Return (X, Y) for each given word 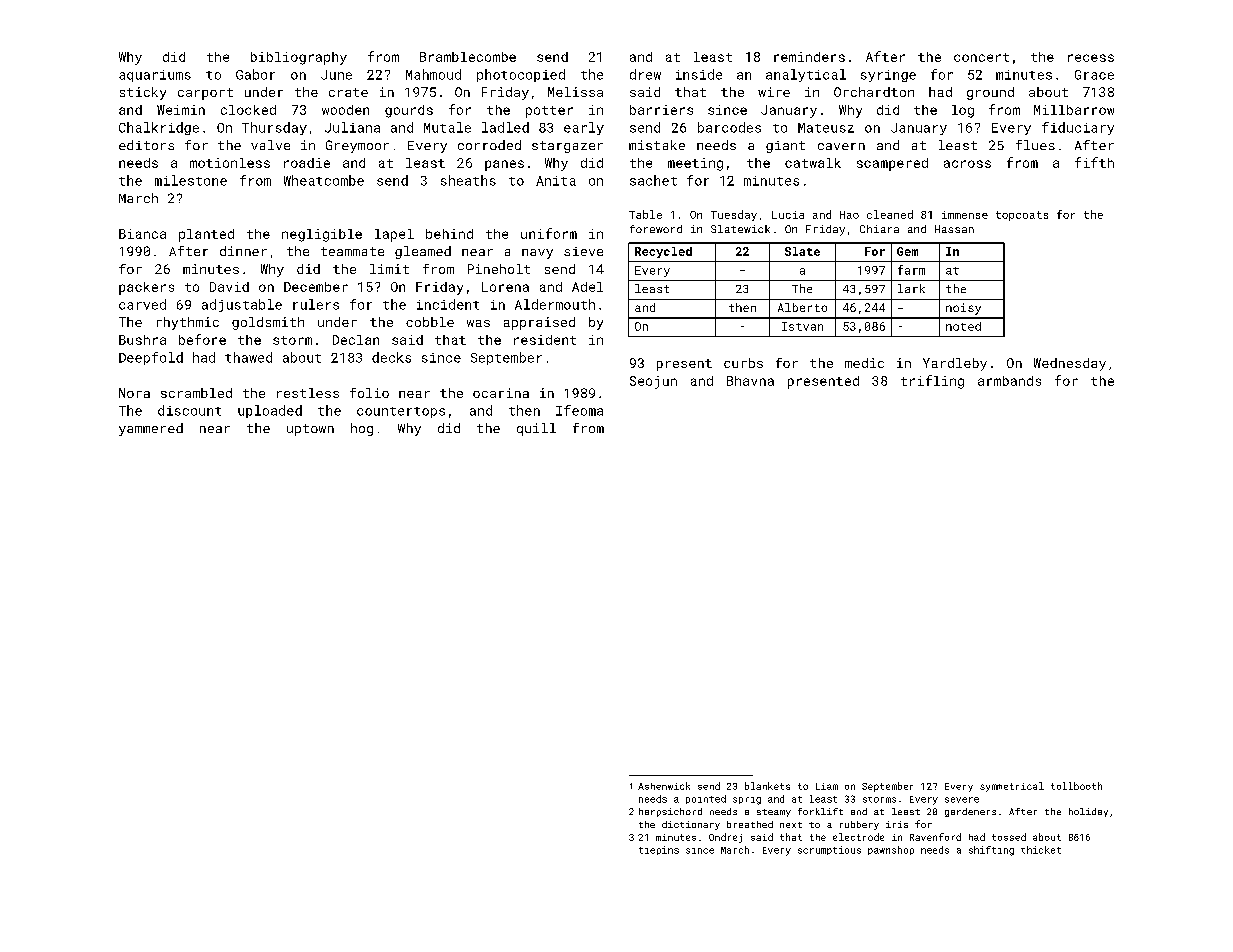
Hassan (954, 229)
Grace (1094, 75)
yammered (151, 429)
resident (545, 340)
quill (536, 429)
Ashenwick (664, 786)
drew (645, 74)
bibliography (299, 58)
